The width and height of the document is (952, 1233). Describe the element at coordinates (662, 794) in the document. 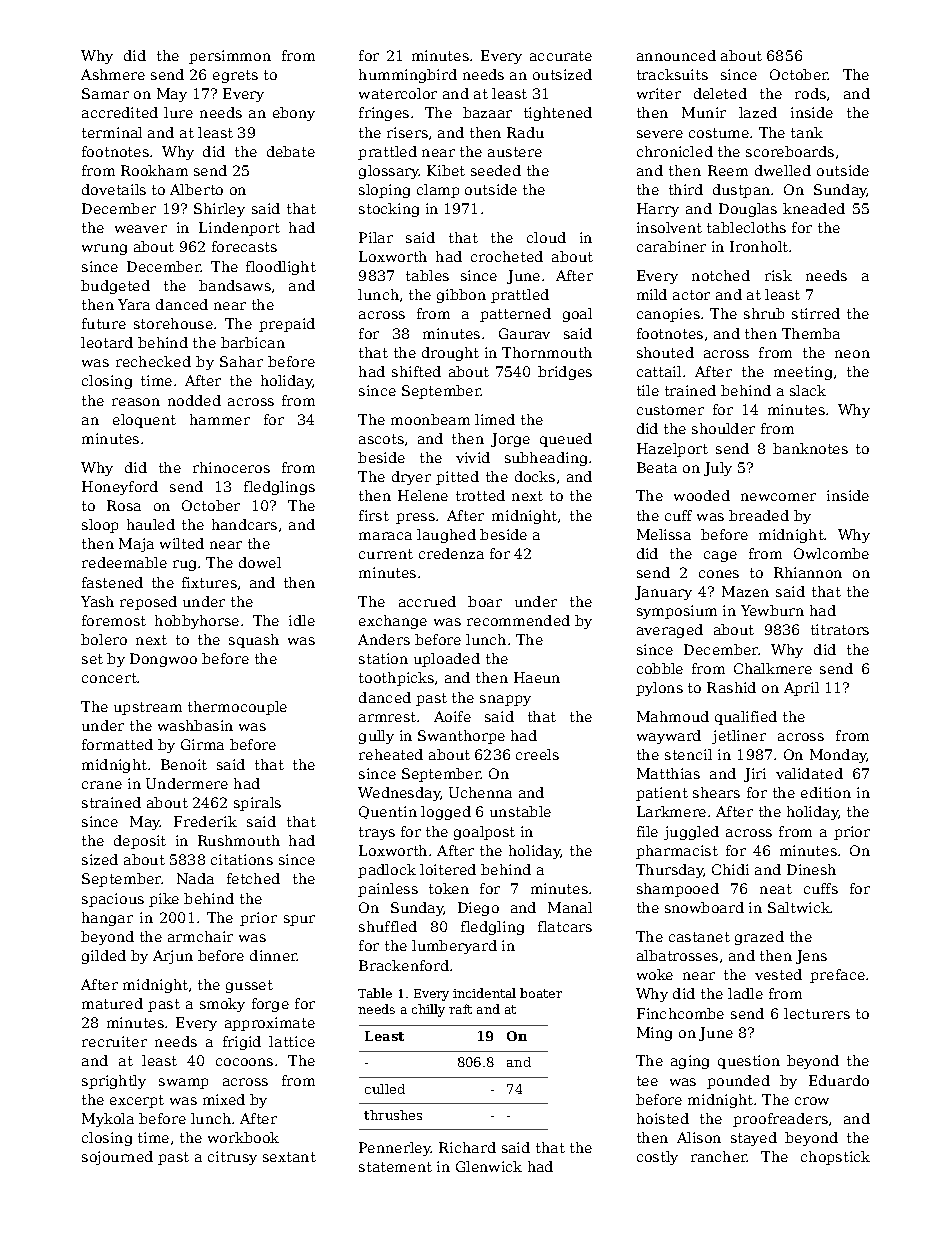

I see `patient` at that location.
